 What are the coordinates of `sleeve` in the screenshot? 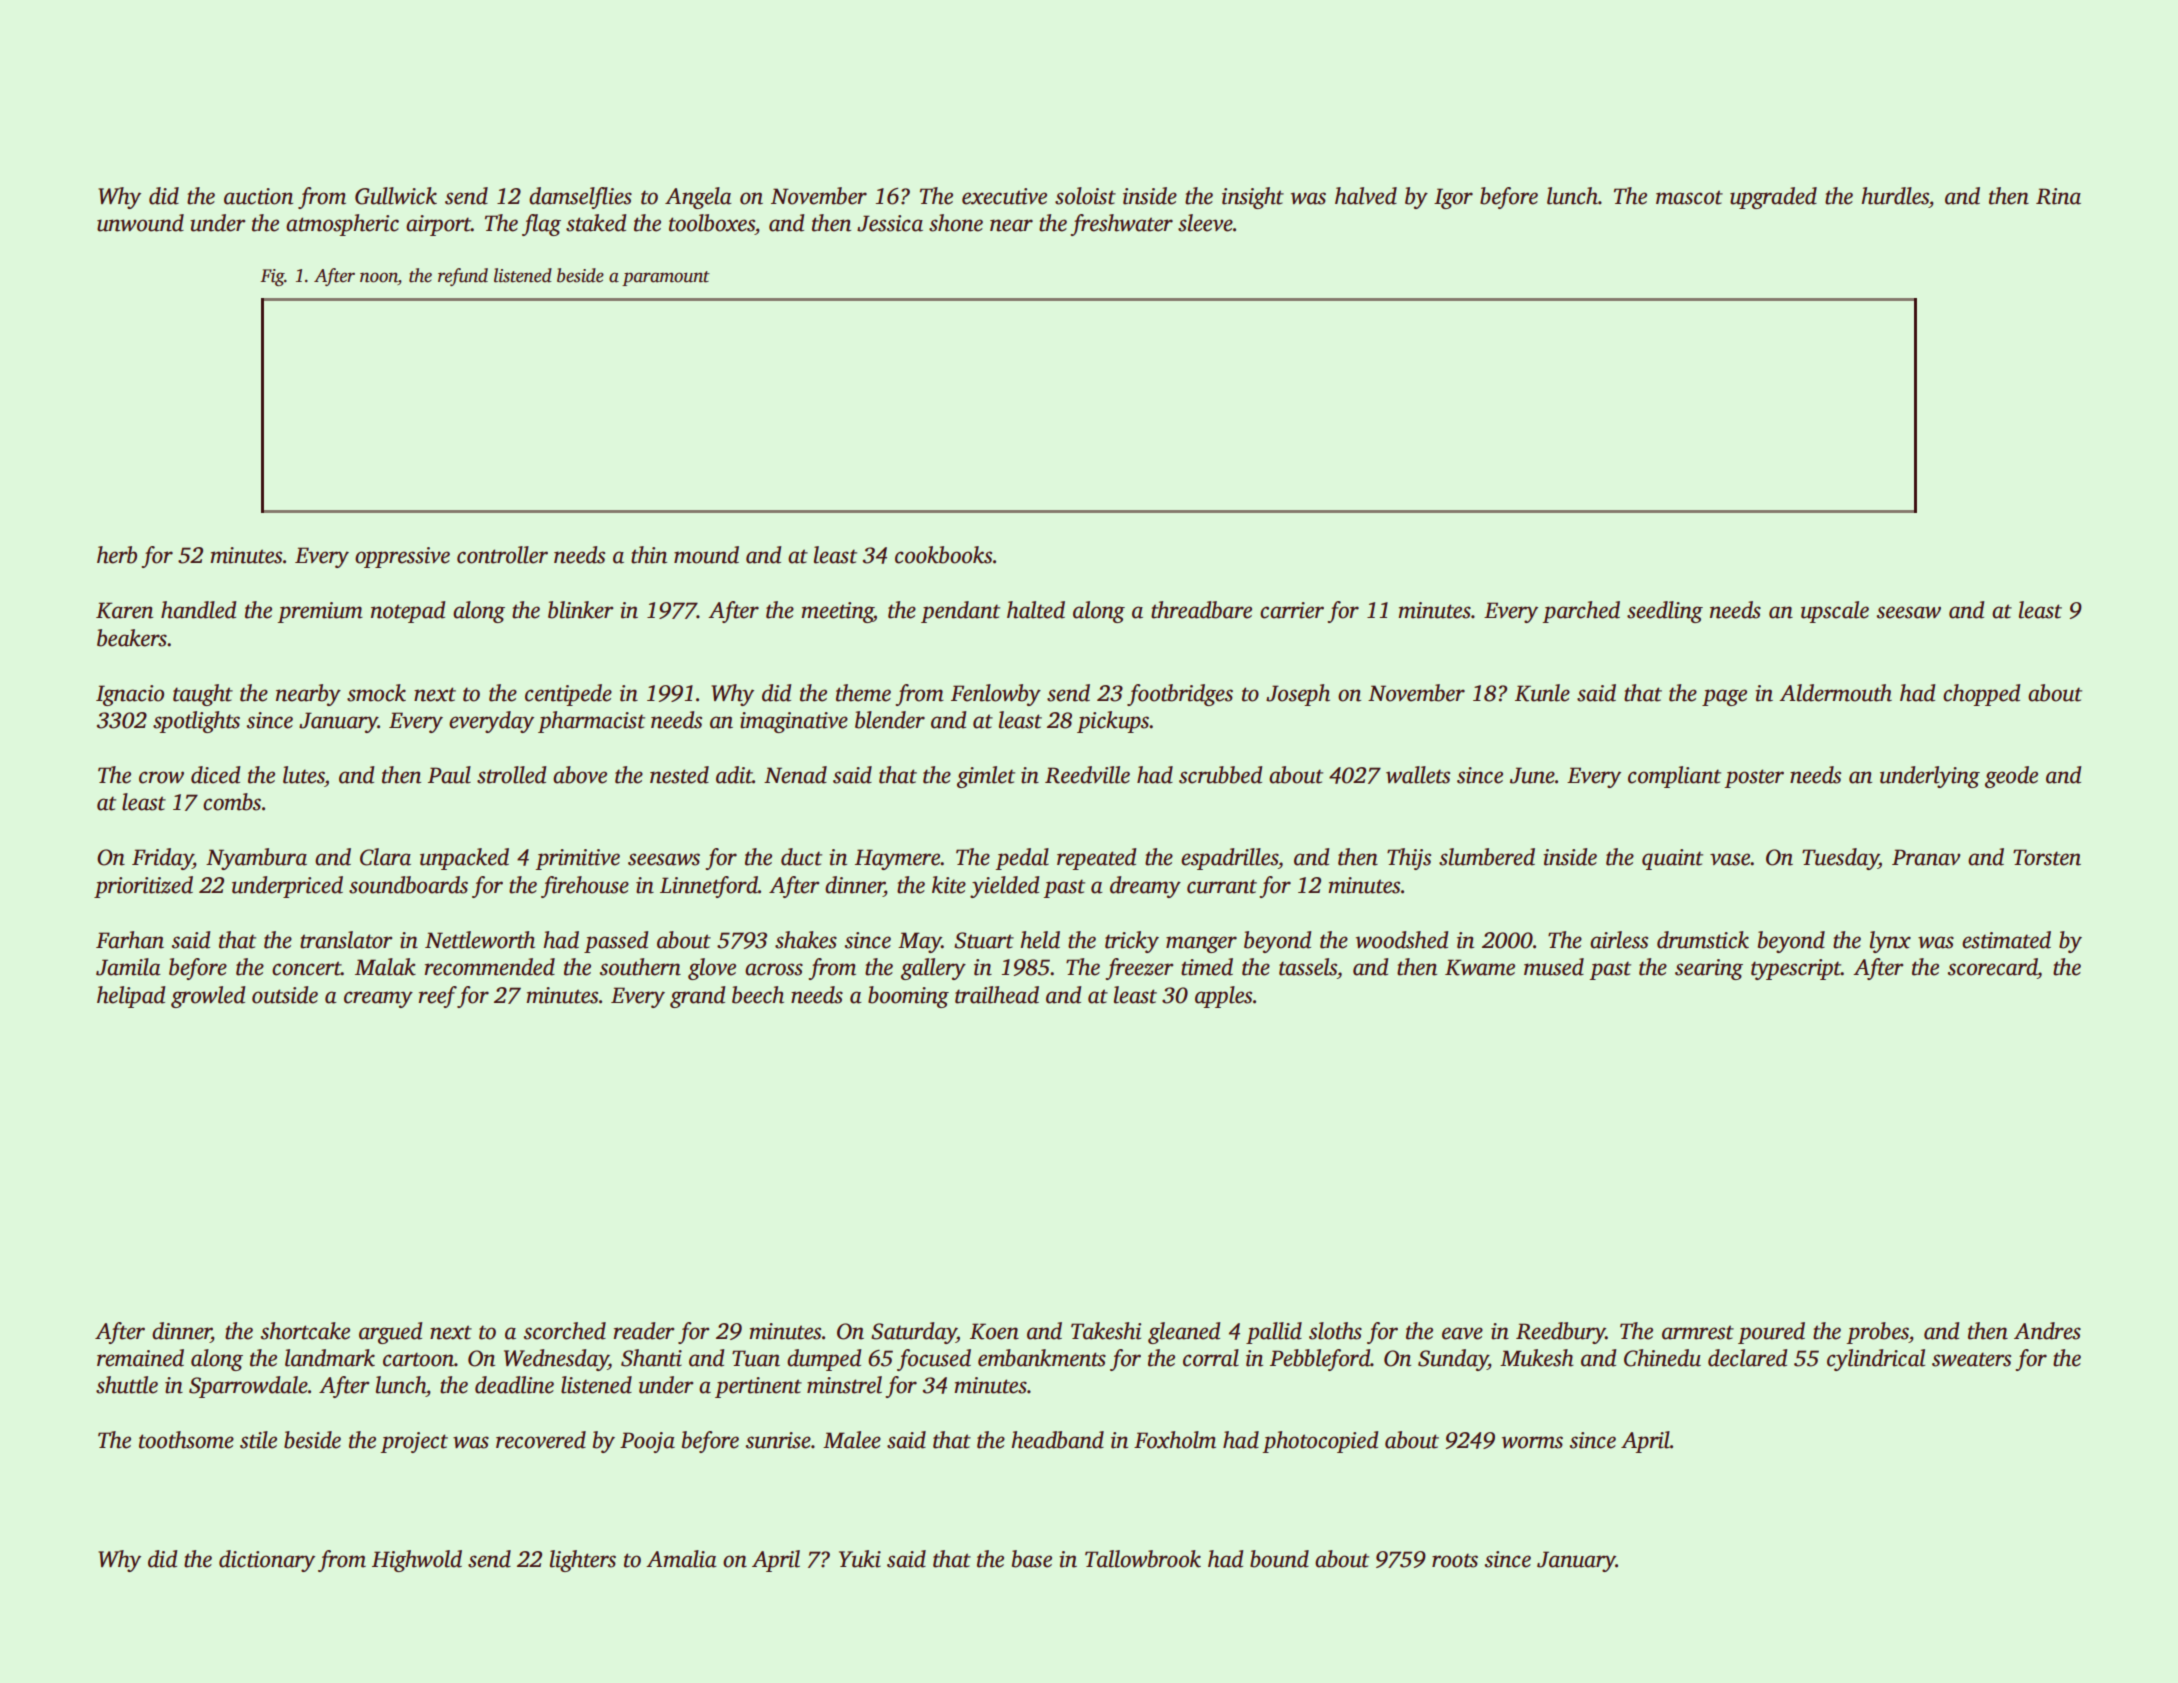 It's located at (1205, 223).
